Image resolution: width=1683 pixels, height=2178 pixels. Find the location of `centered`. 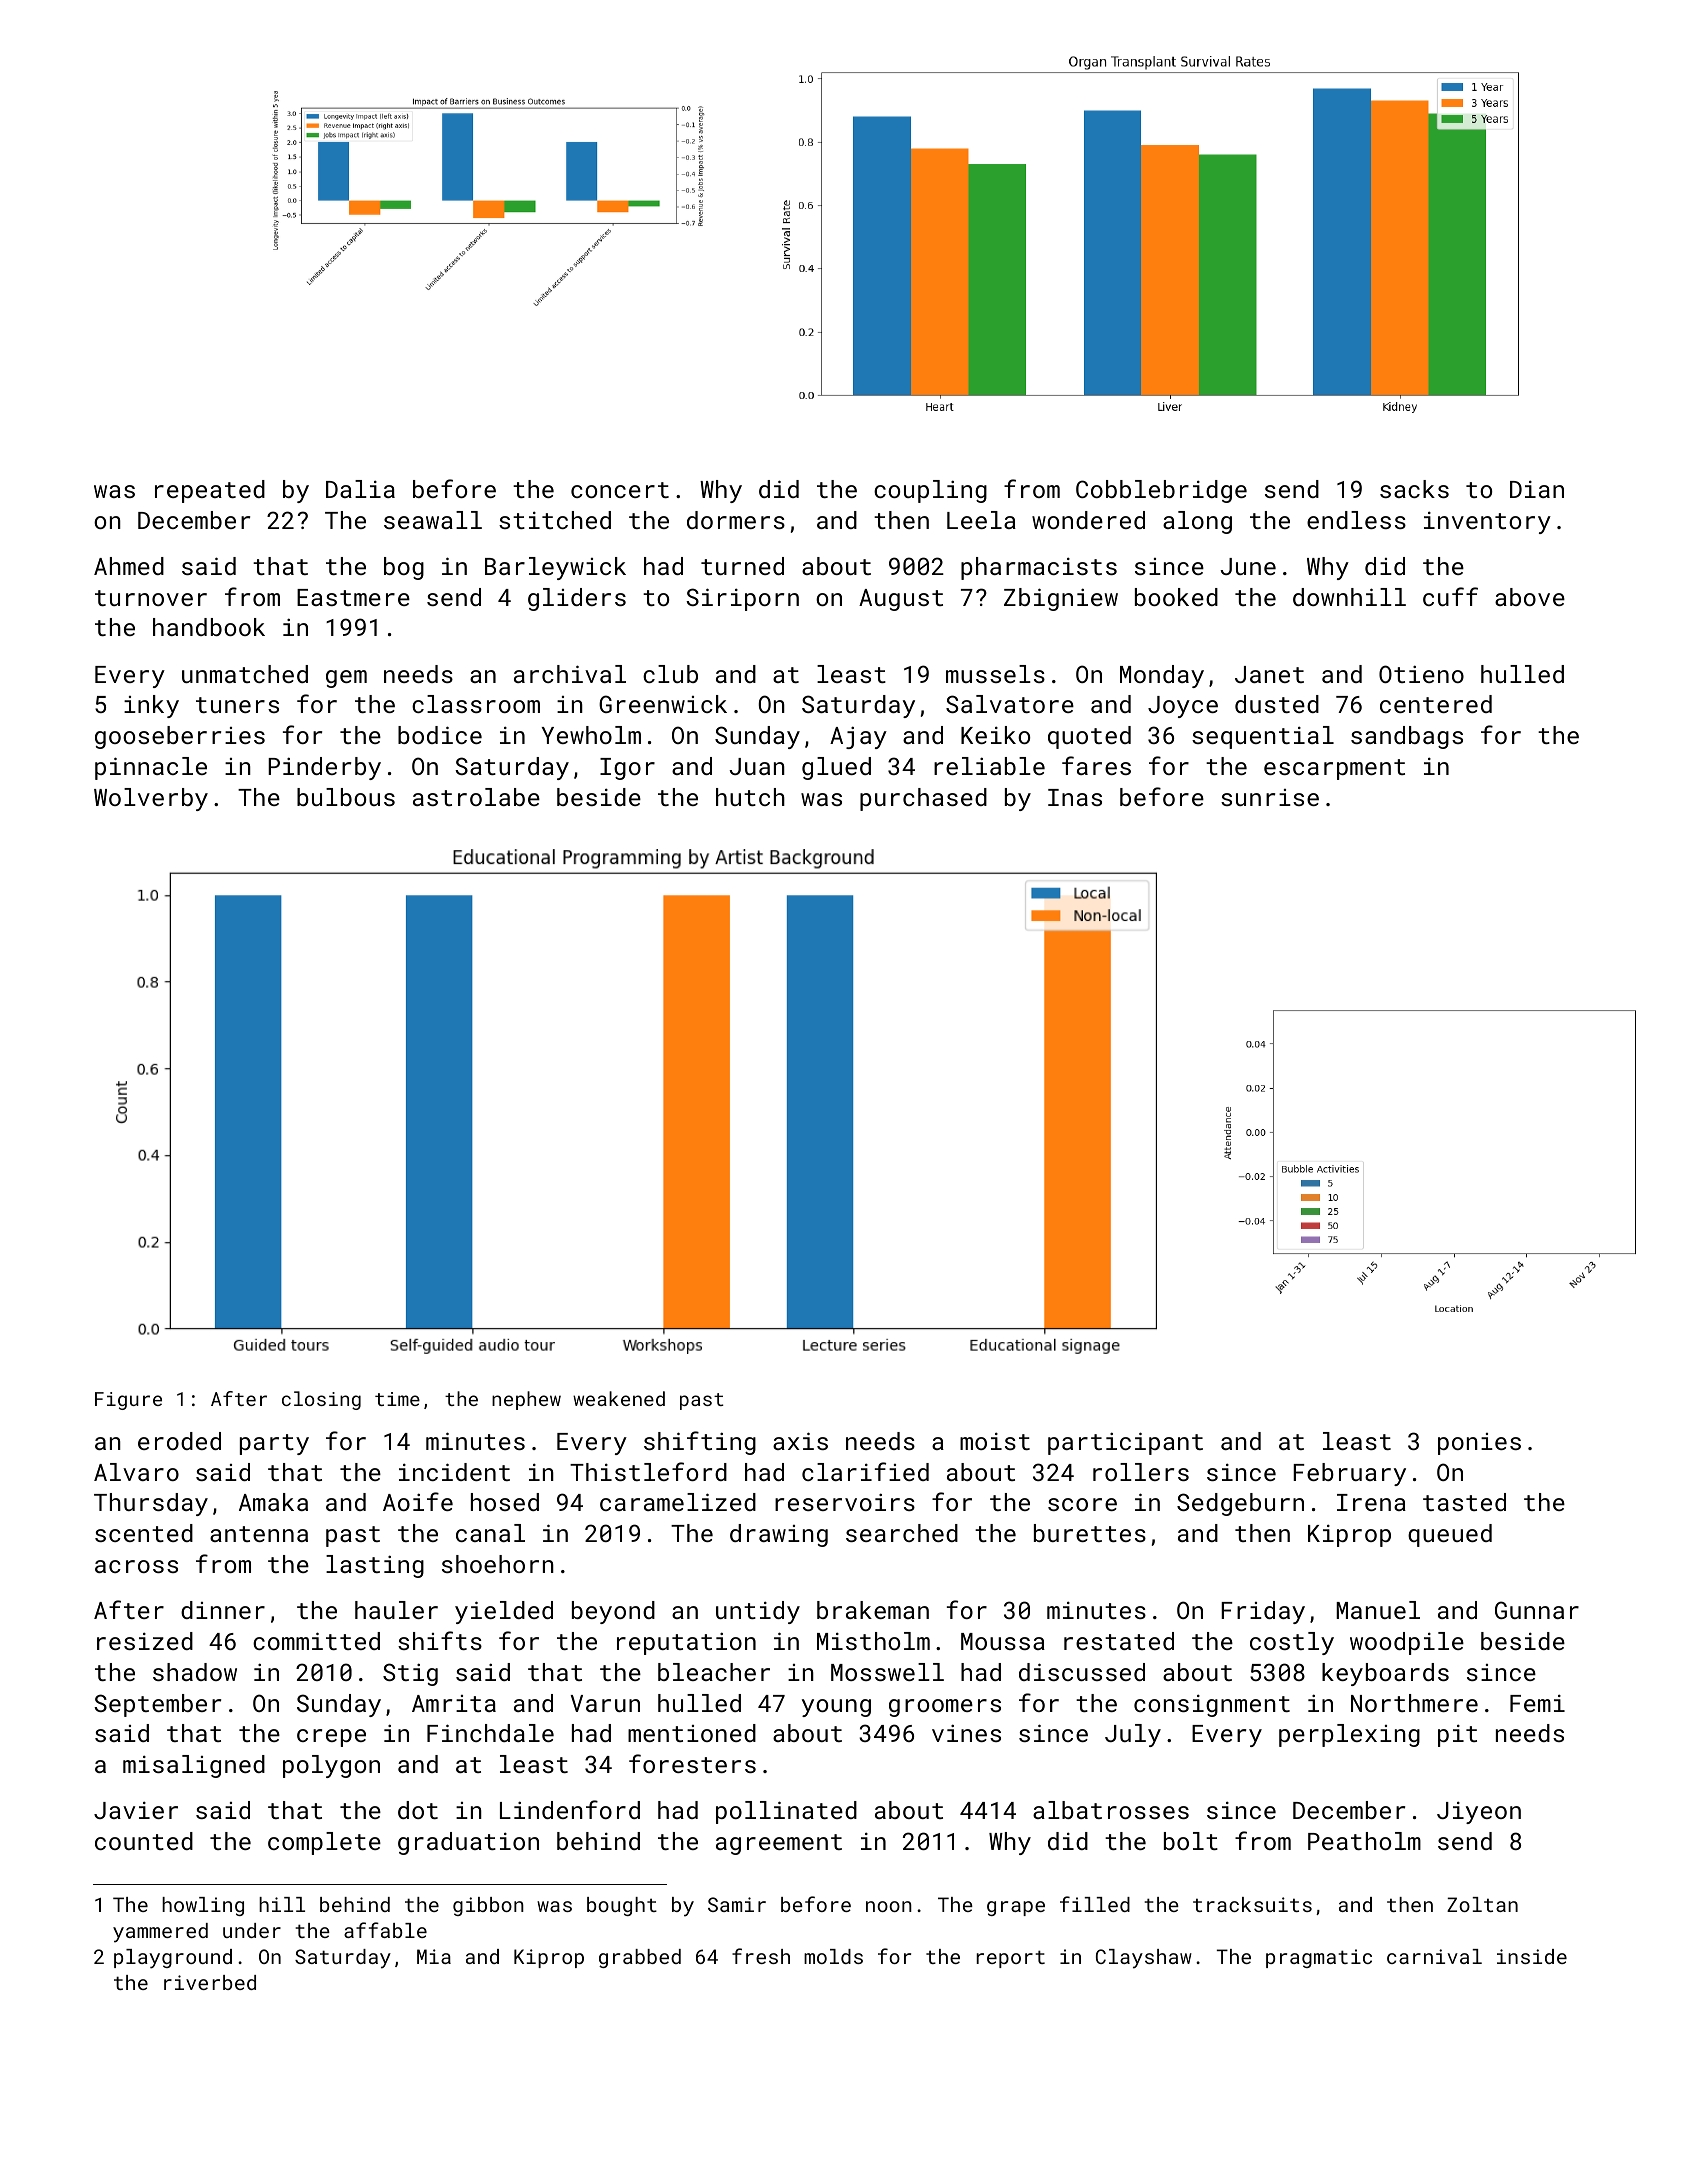

centered is located at coordinates (1436, 704).
